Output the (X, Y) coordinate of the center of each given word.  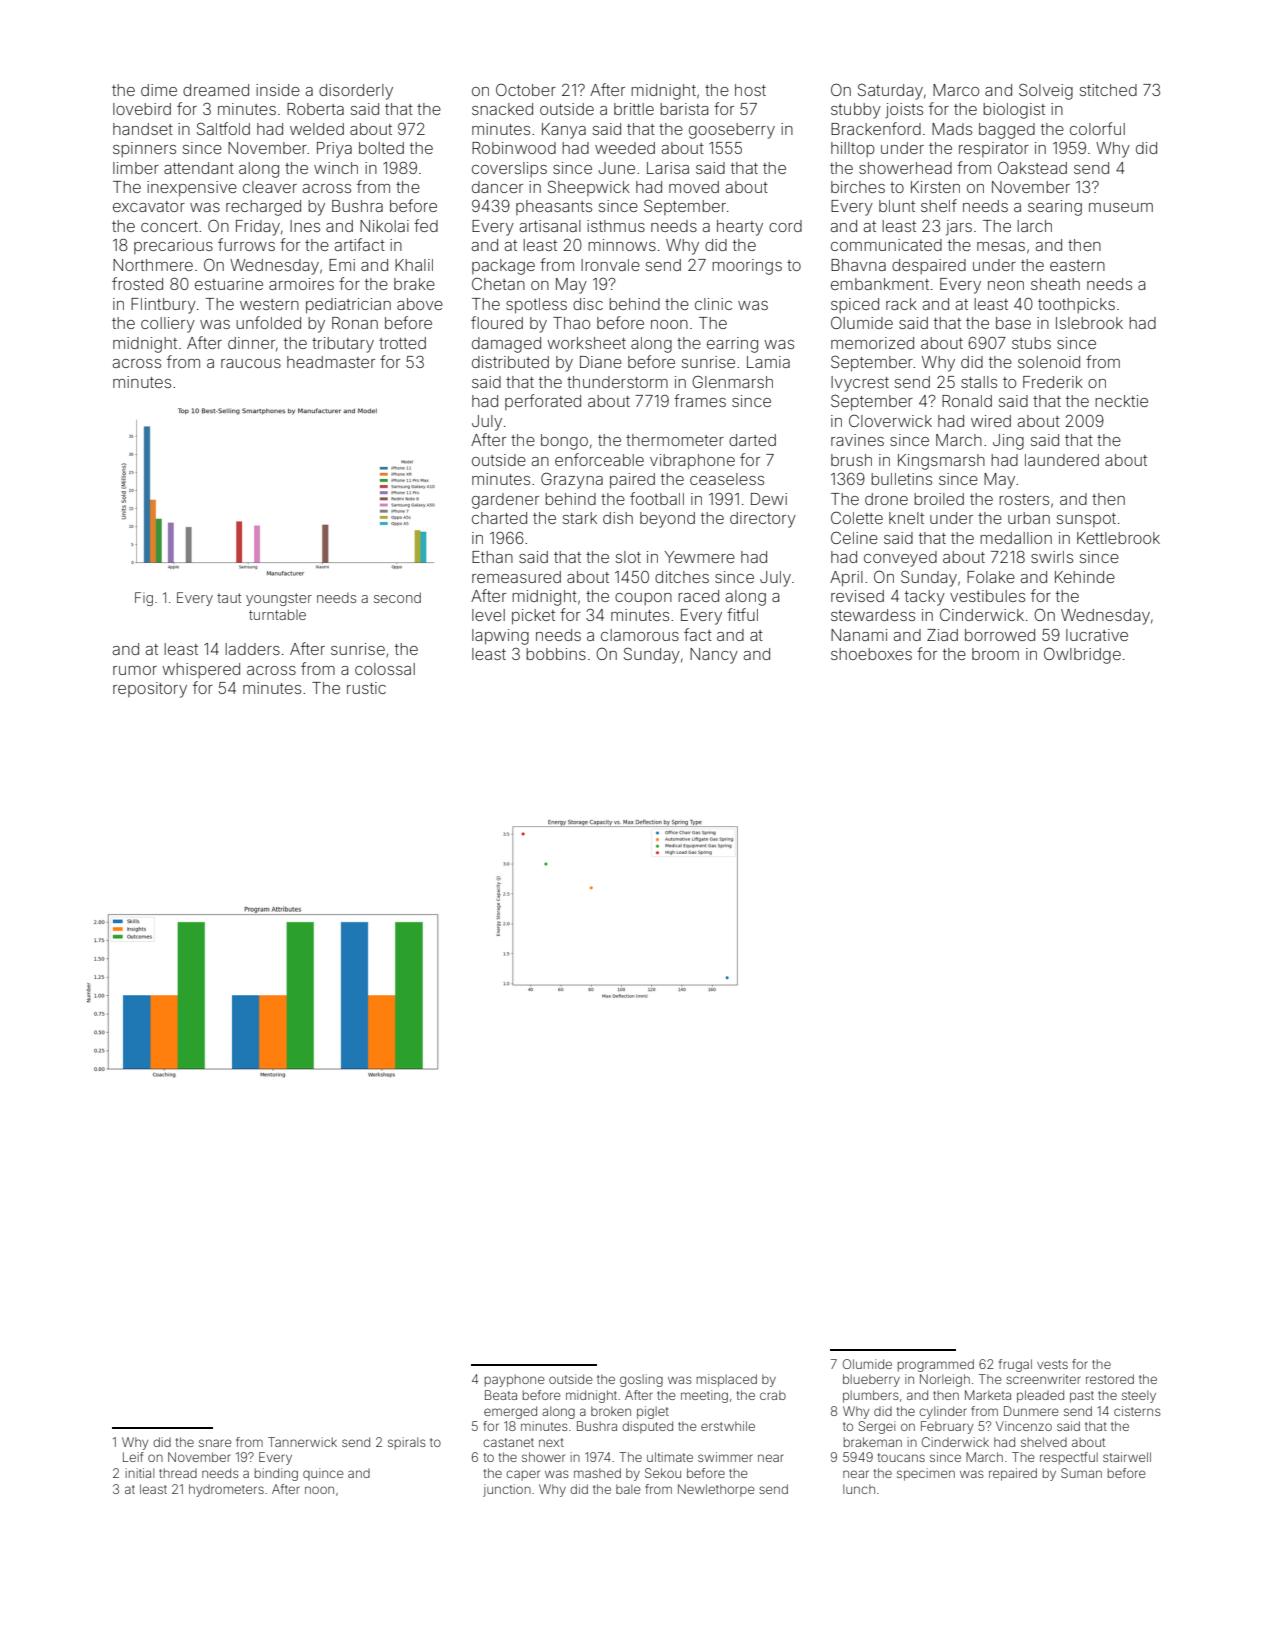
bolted (381, 148)
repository (150, 690)
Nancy (714, 656)
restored (1110, 1379)
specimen (926, 1474)
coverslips (509, 169)
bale (628, 1489)
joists (904, 111)
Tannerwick (302, 1442)
